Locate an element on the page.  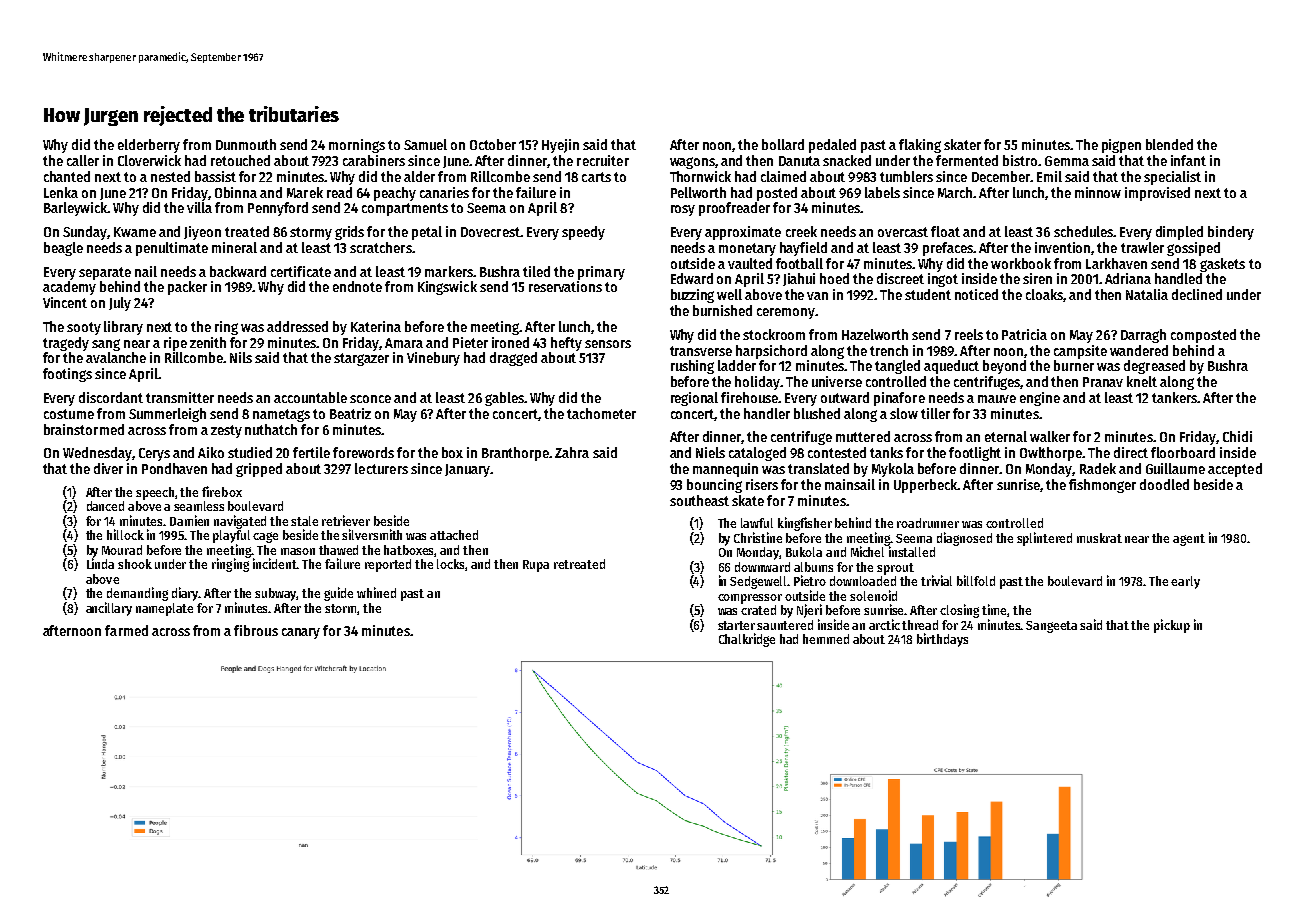
speech is located at coordinates (155, 493).
